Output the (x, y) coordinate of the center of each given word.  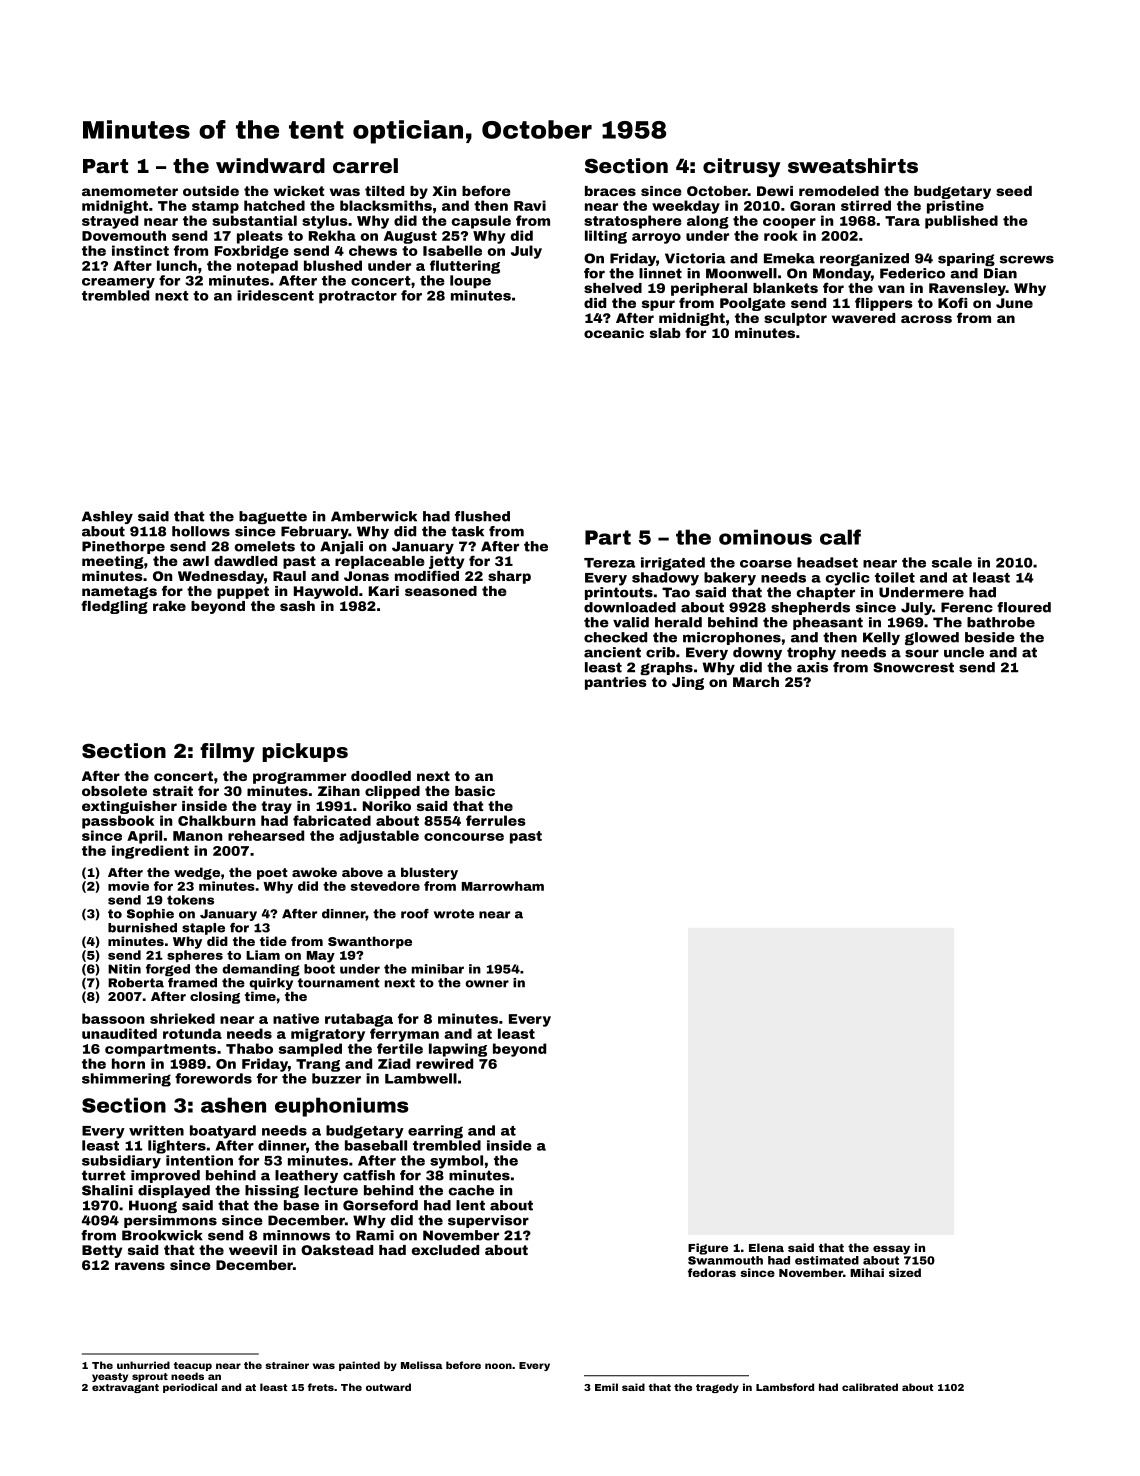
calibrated (870, 1387)
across (926, 319)
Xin (444, 191)
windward (270, 165)
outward (388, 1387)
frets (321, 1387)
